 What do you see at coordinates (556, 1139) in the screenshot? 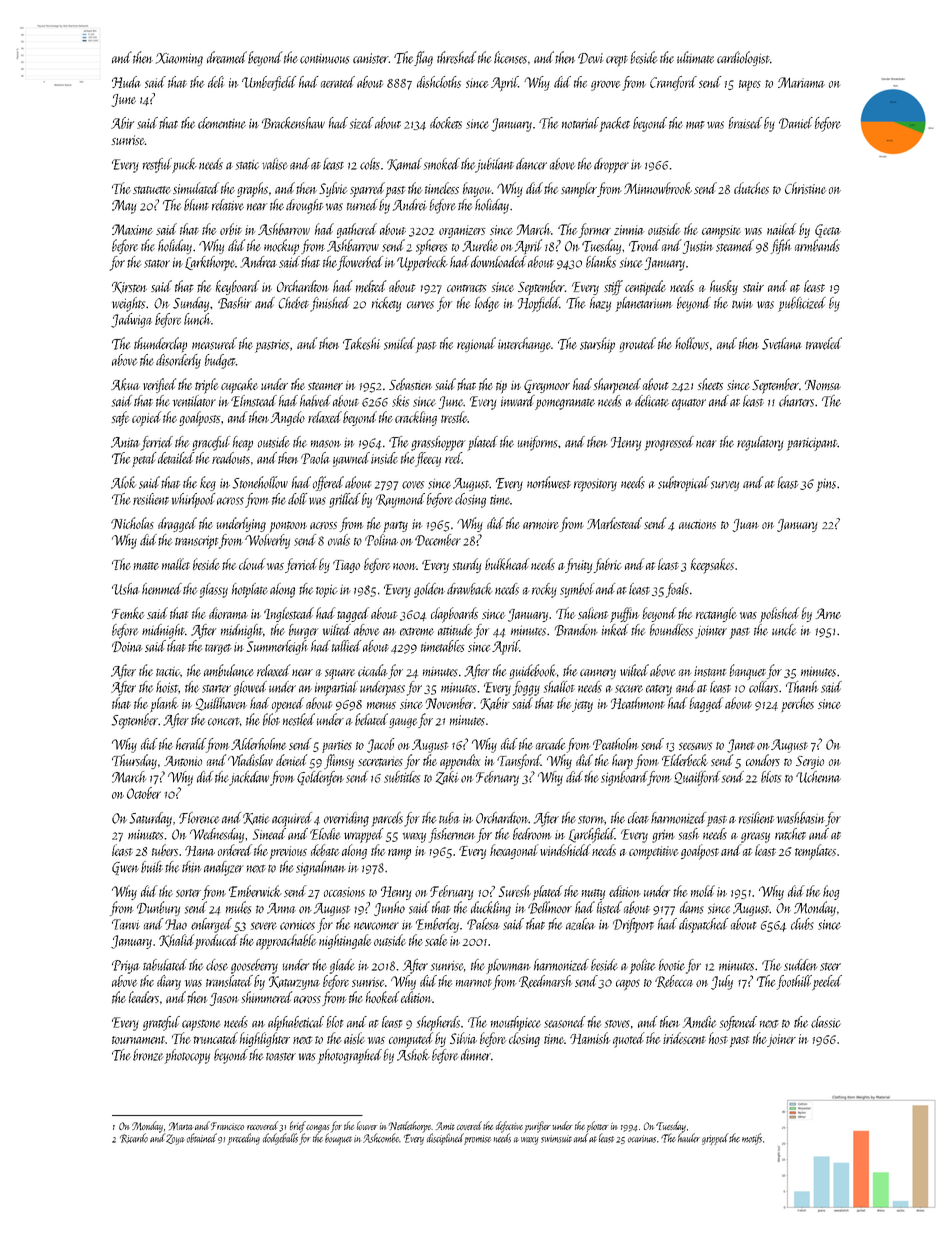
I see `swimsuit` at bounding box center [556, 1139].
